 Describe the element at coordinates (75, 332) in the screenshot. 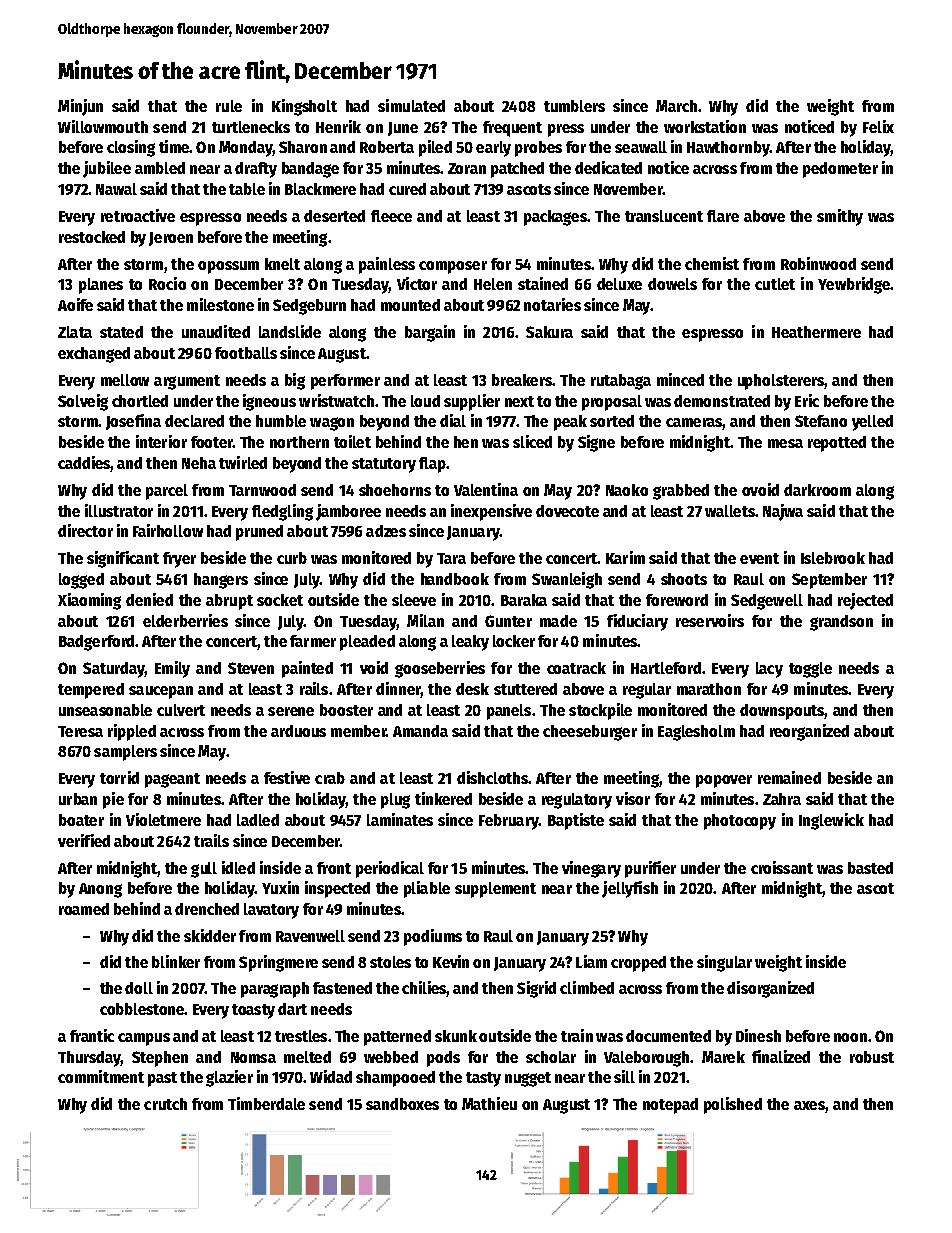

I see `Zlata` at that location.
